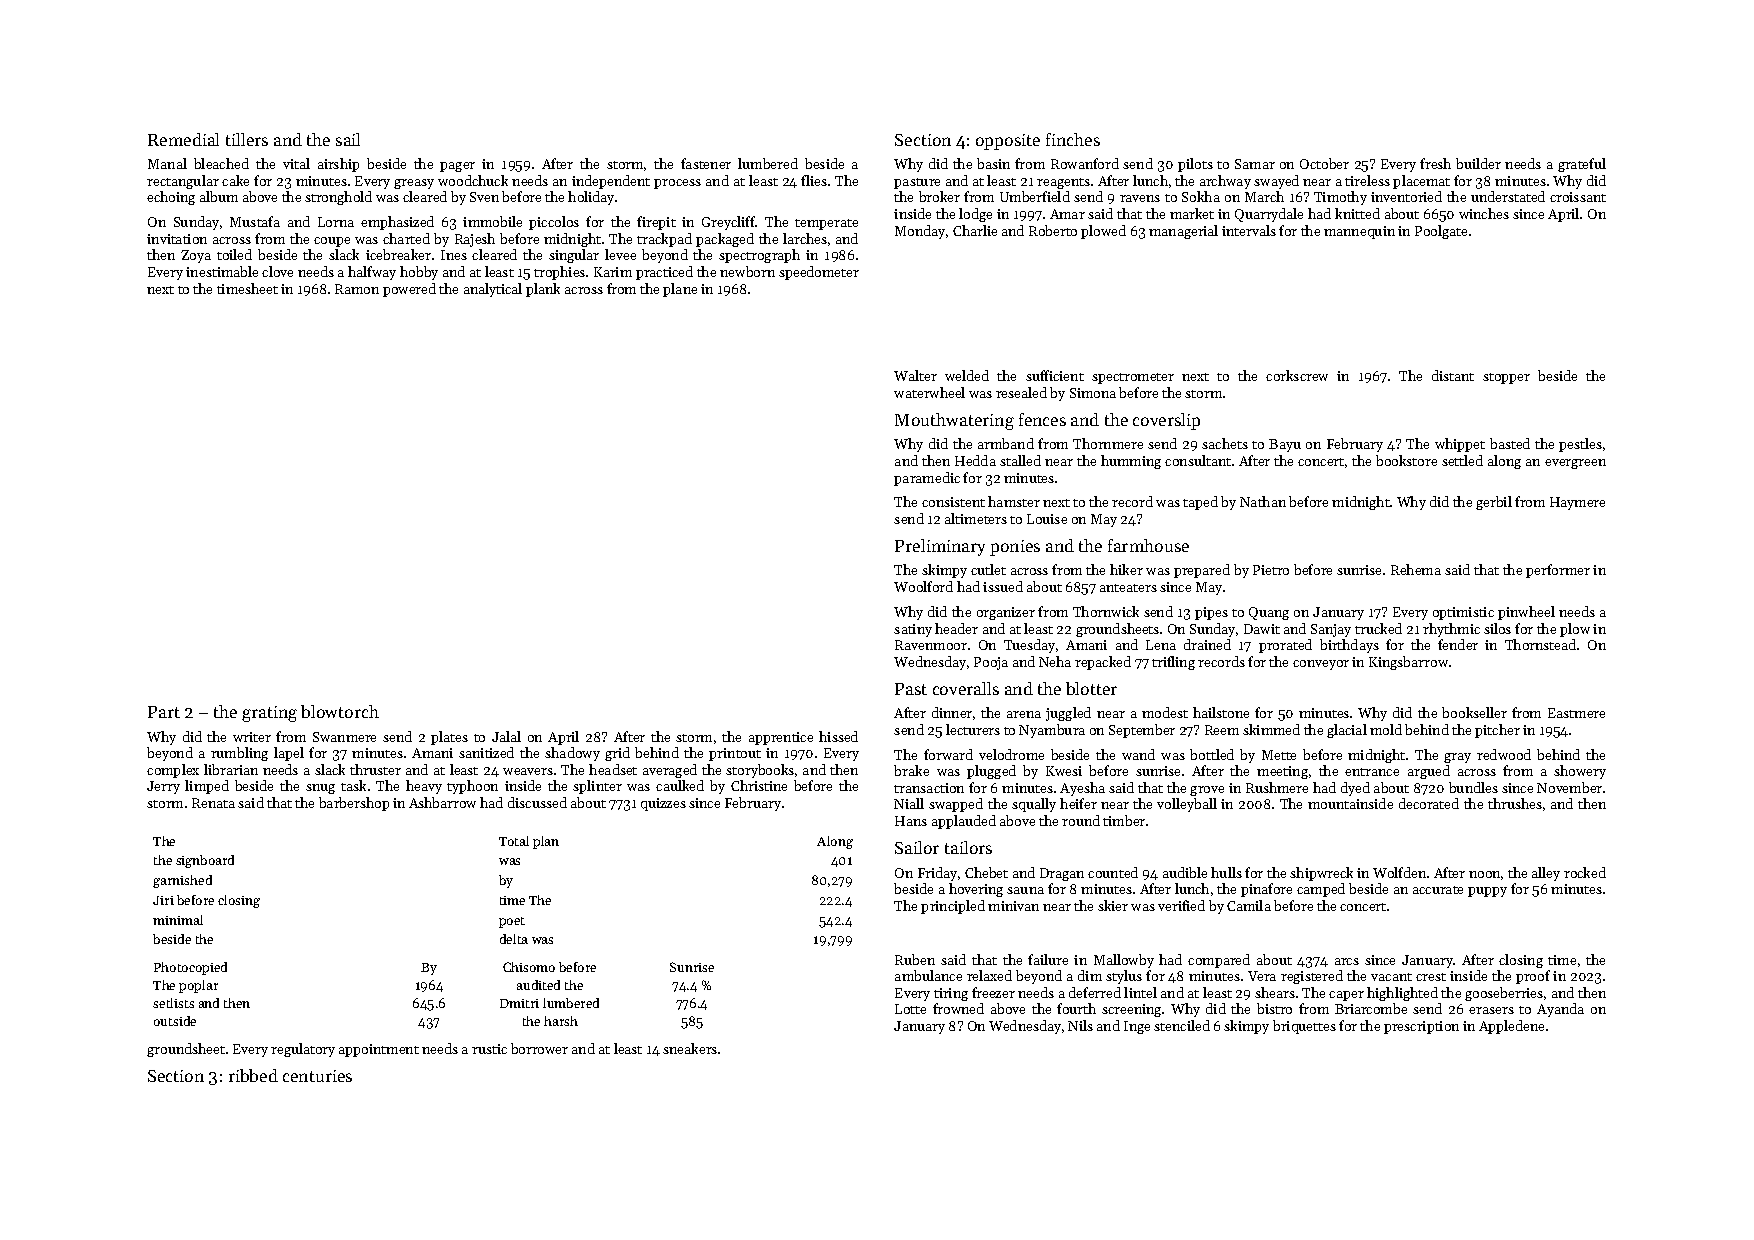 Image resolution: width=1754 pixels, height=1240 pixels. What do you see at coordinates (1053, 230) in the screenshot?
I see `Roberto` at bounding box center [1053, 230].
